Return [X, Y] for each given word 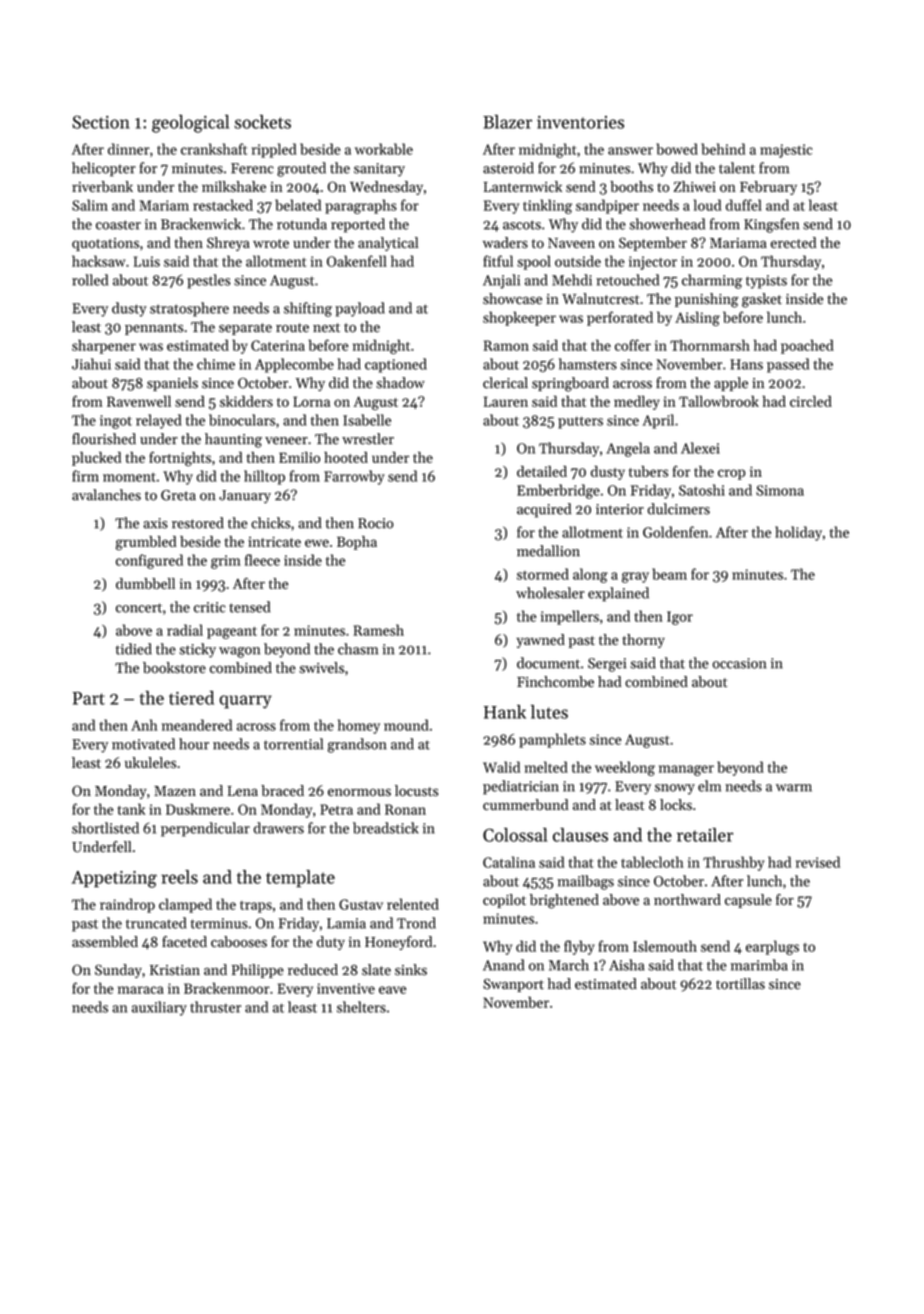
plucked [96, 459]
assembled [105, 942]
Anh [144, 725]
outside [578, 261]
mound [406, 725]
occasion [739, 663]
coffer [633, 345]
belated [298, 205]
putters [580, 422]
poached [807, 346]
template [300, 879]
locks [676, 804]
